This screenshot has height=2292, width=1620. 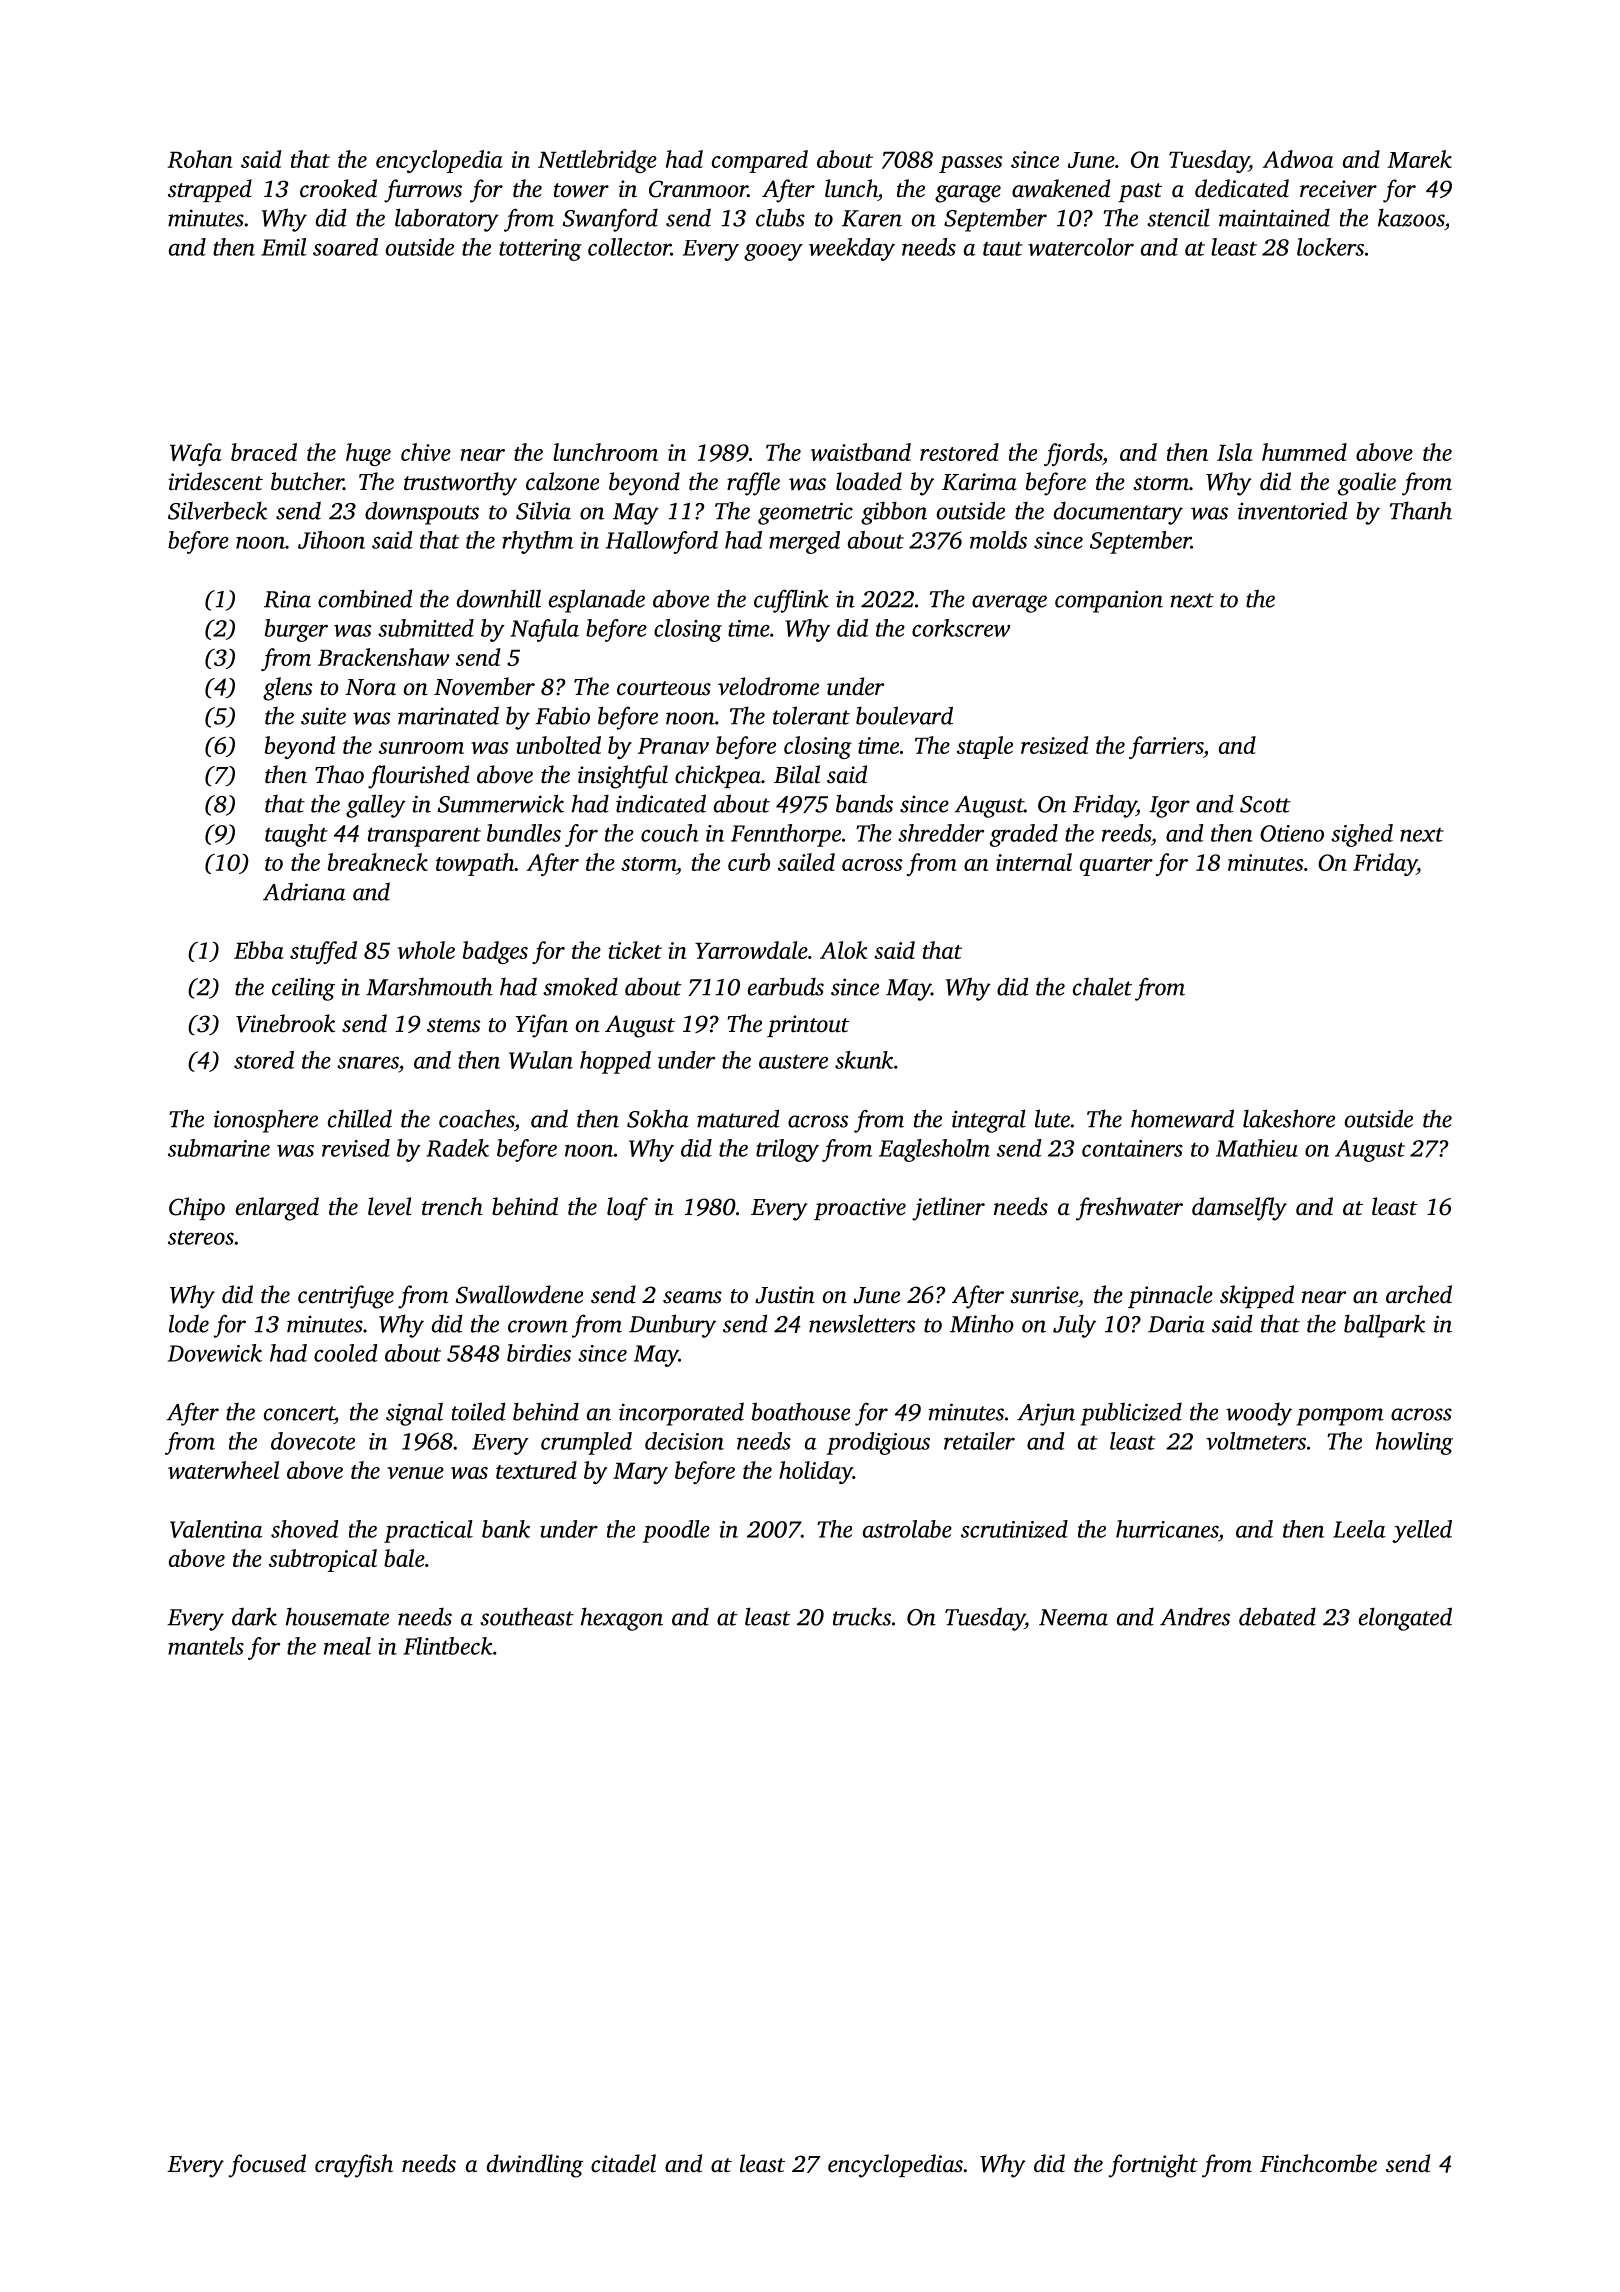 What do you see at coordinates (540, 250) in the screenshot?
I see `tottering` at bounding box center [540, 250].
